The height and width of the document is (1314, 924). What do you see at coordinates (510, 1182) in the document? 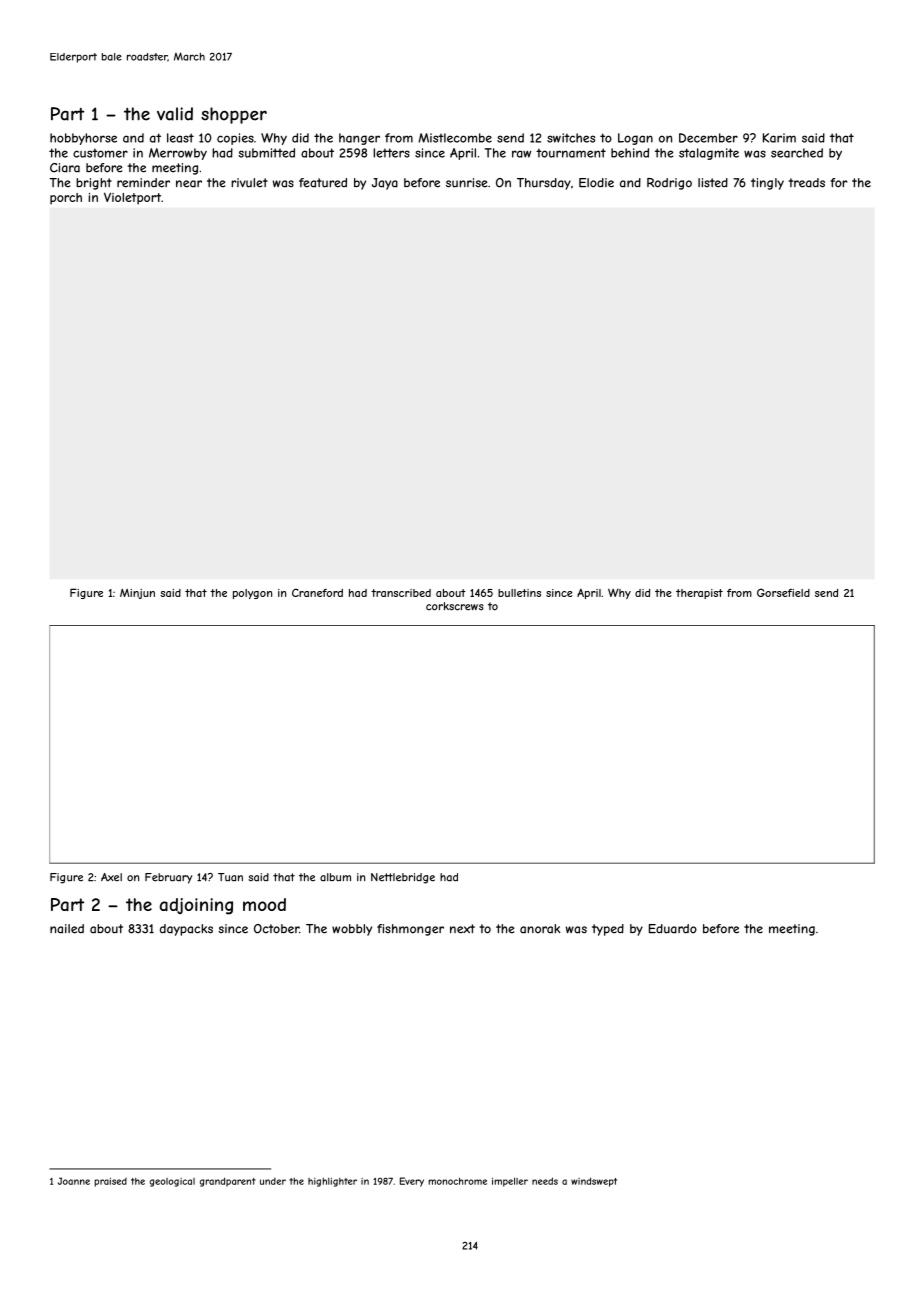
I see `impeller` at bounding box center [510, 1182].
